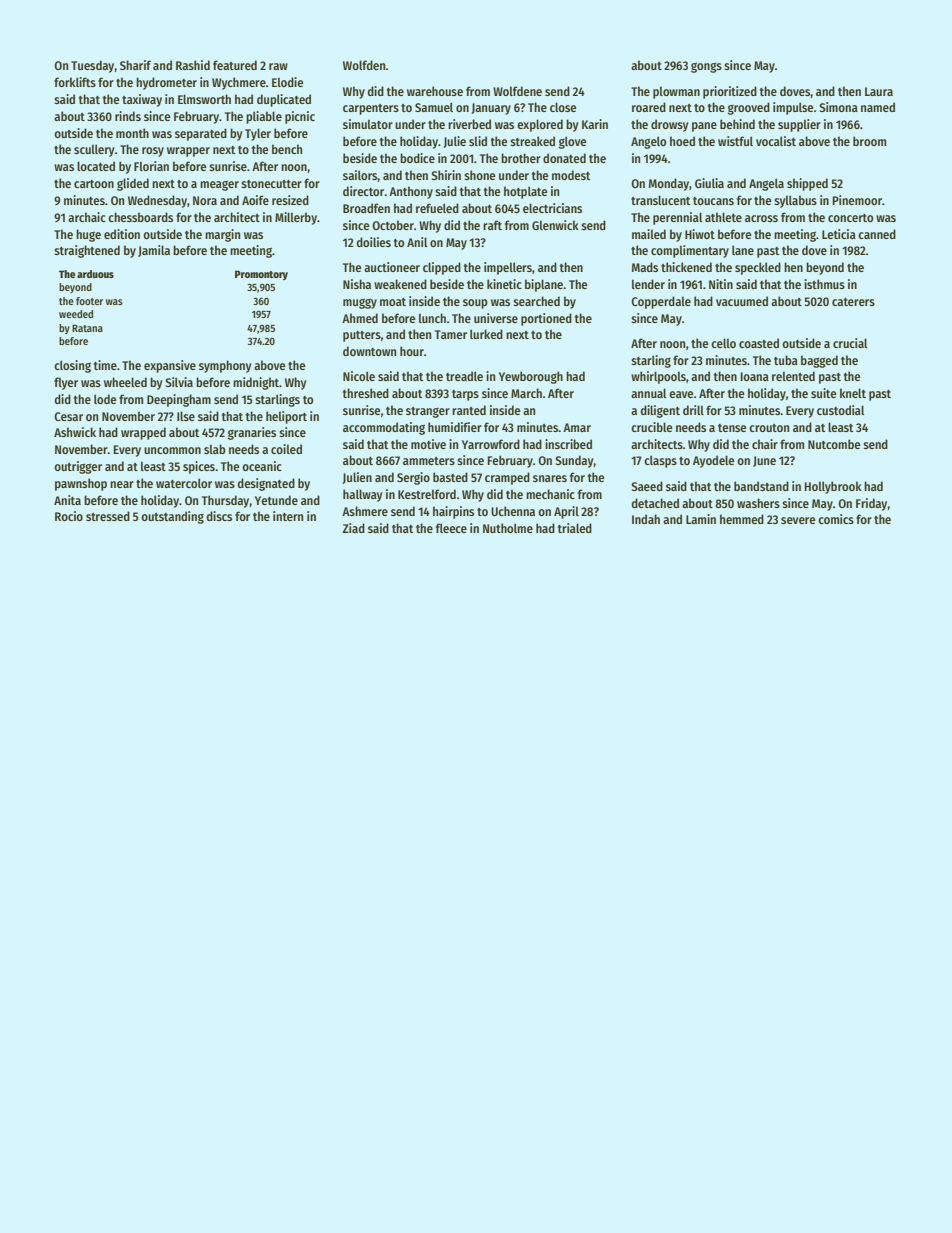  What do you see at coordinates (824, 284) in the image?
I see `isthmus` at bounding box center [824, 284].
